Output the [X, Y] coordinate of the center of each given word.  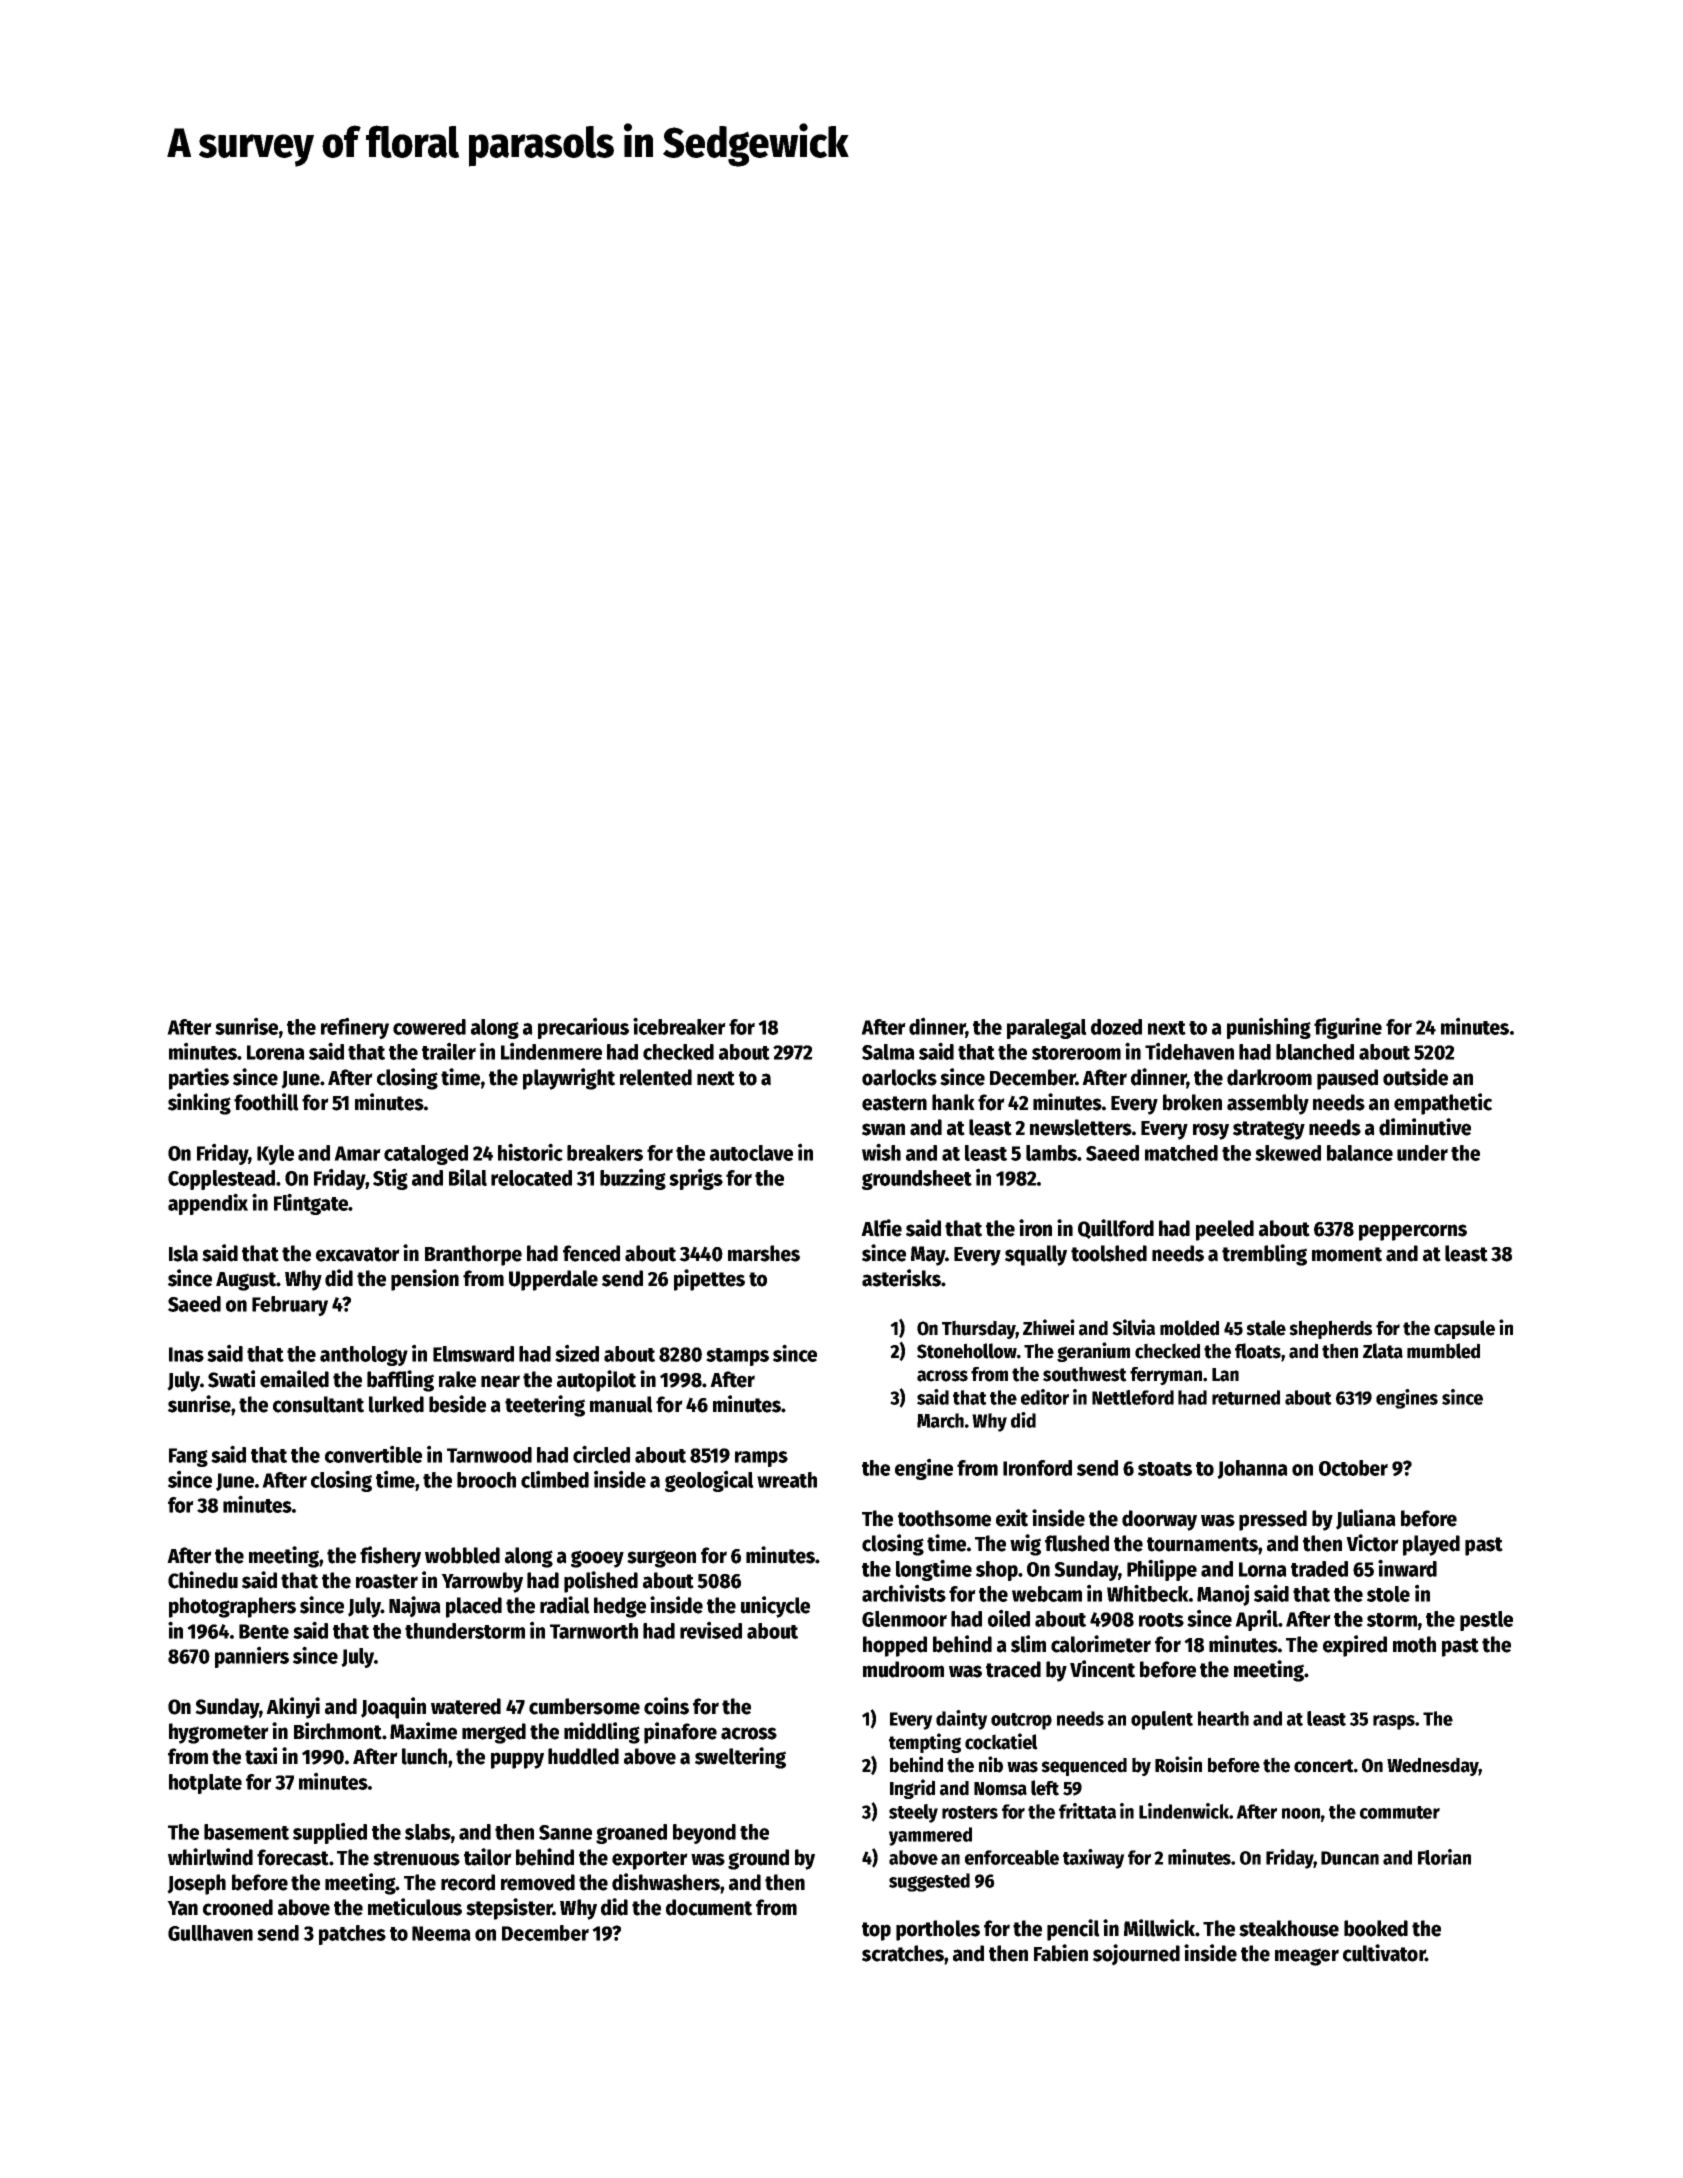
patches [352, 1935]
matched [1181, 1153]
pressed [1273, 1520]
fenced [591, 1253]
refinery [355, 1028]
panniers [252, 1657]
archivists [904, 1593]
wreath [787, 1480]
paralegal [1047, 1029]
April [1256, 1620]
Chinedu [203, 1580]
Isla [183, 1253]
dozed [1116, 1027]
